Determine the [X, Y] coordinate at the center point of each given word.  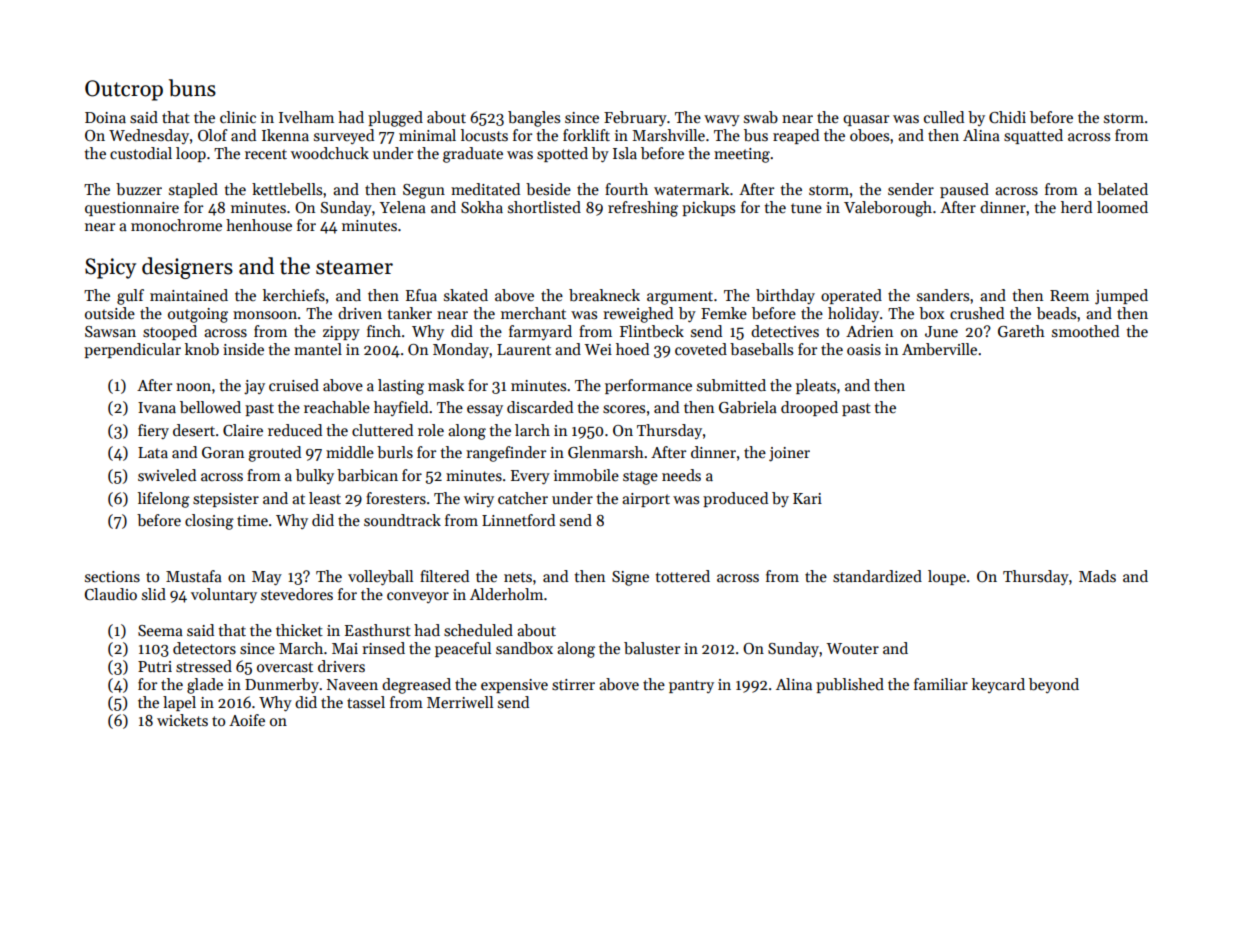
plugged [395, 119]
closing [209, 522]
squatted [1033, 136]
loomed [1122, 207]
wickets [182, 720]
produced [735, 499]
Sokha [482, 207]
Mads [1097, 576]
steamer [354, 267]
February [635, 118]
